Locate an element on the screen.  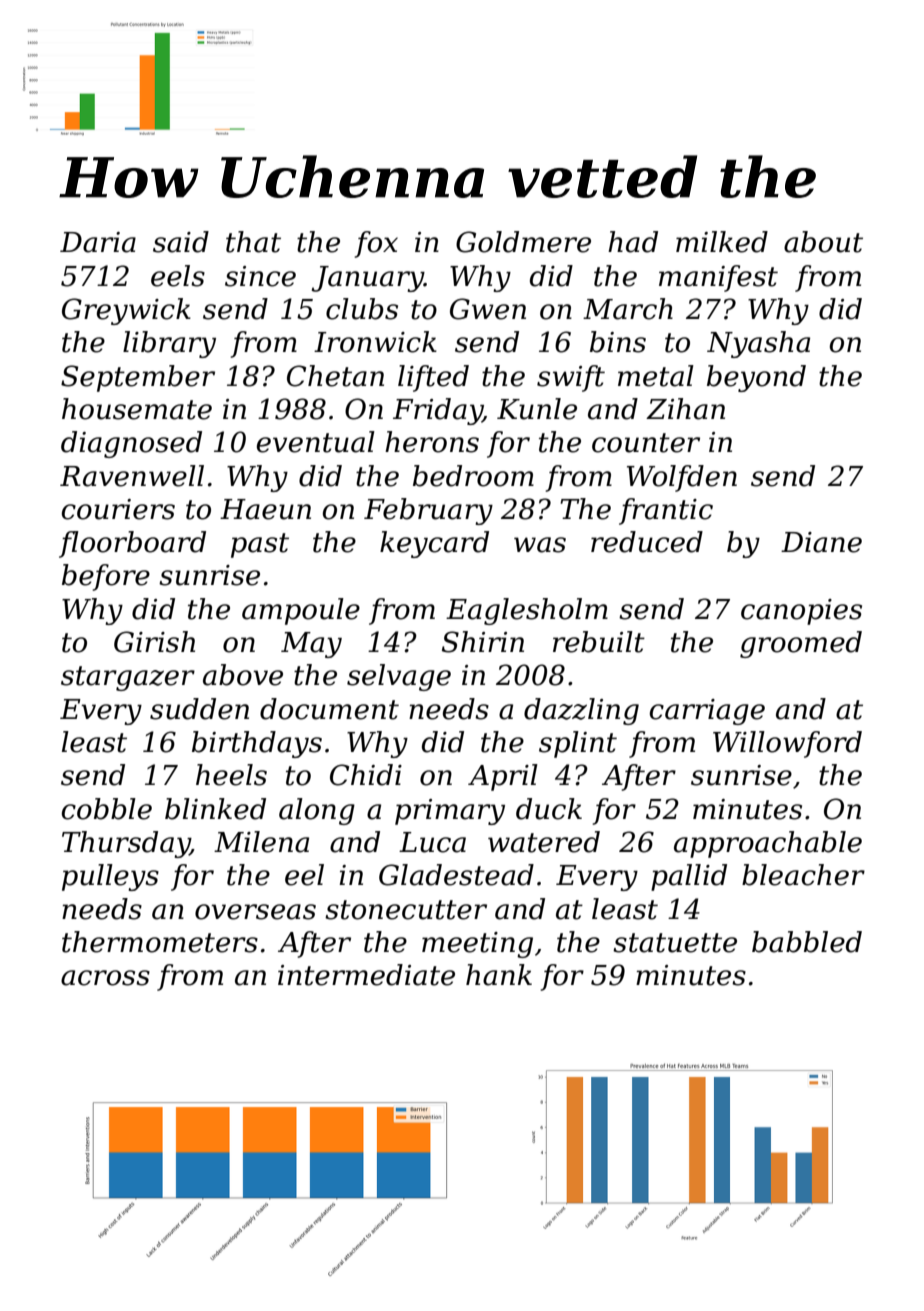
keycard is located at coordinates (434, 544).
